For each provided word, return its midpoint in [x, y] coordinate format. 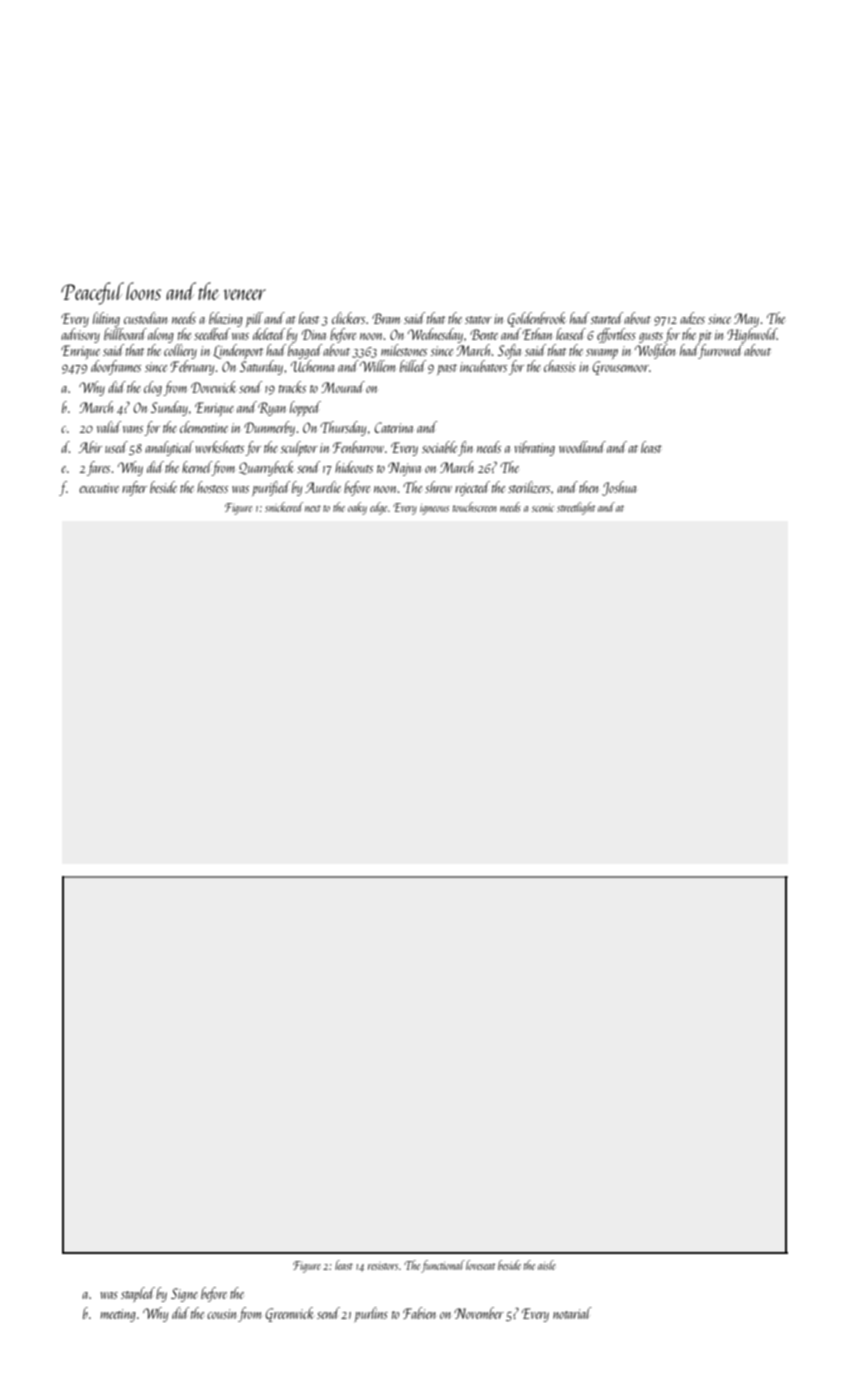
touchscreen [474, 507]
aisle [547, 1265]
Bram [386, 318]
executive [99, 488]
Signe [184, 1295]
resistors [383, 1266]
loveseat [481, 1265]
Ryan [272, 409]
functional [443, 1266]
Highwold [752, 335]
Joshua [619, 488]
